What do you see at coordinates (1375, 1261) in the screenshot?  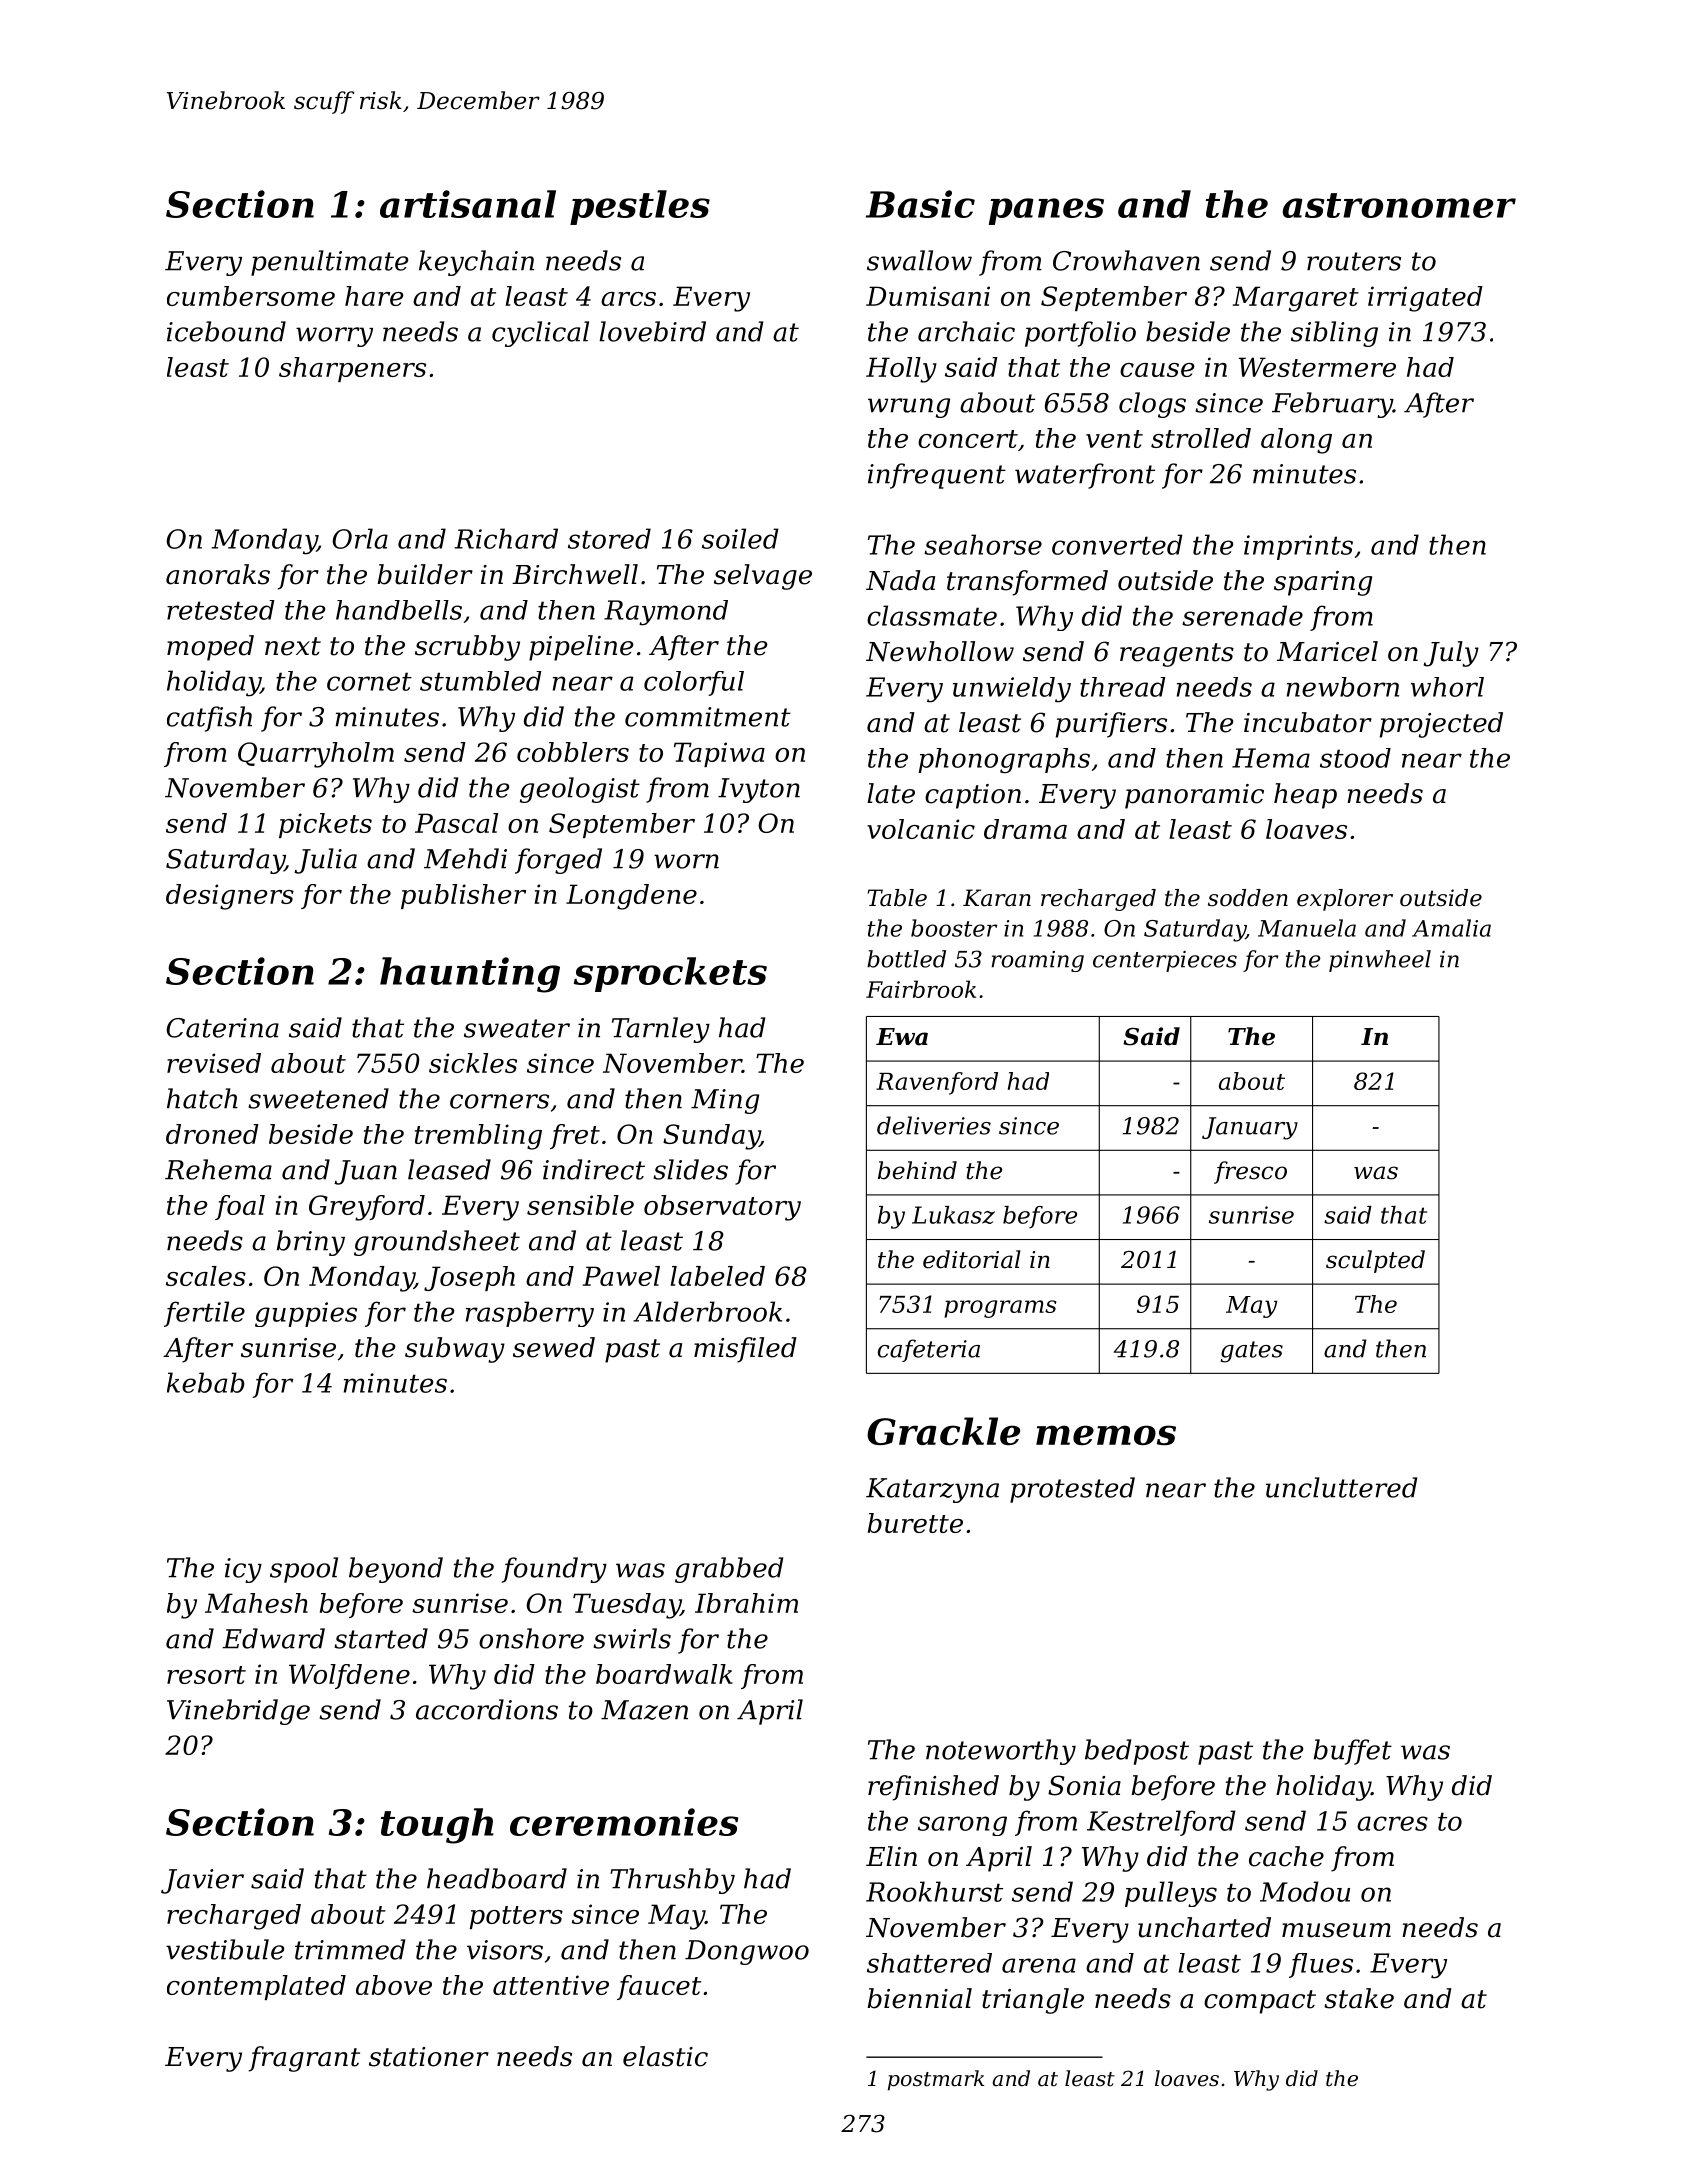 I see `sculpted` at bounding box center [1375, 1261].
